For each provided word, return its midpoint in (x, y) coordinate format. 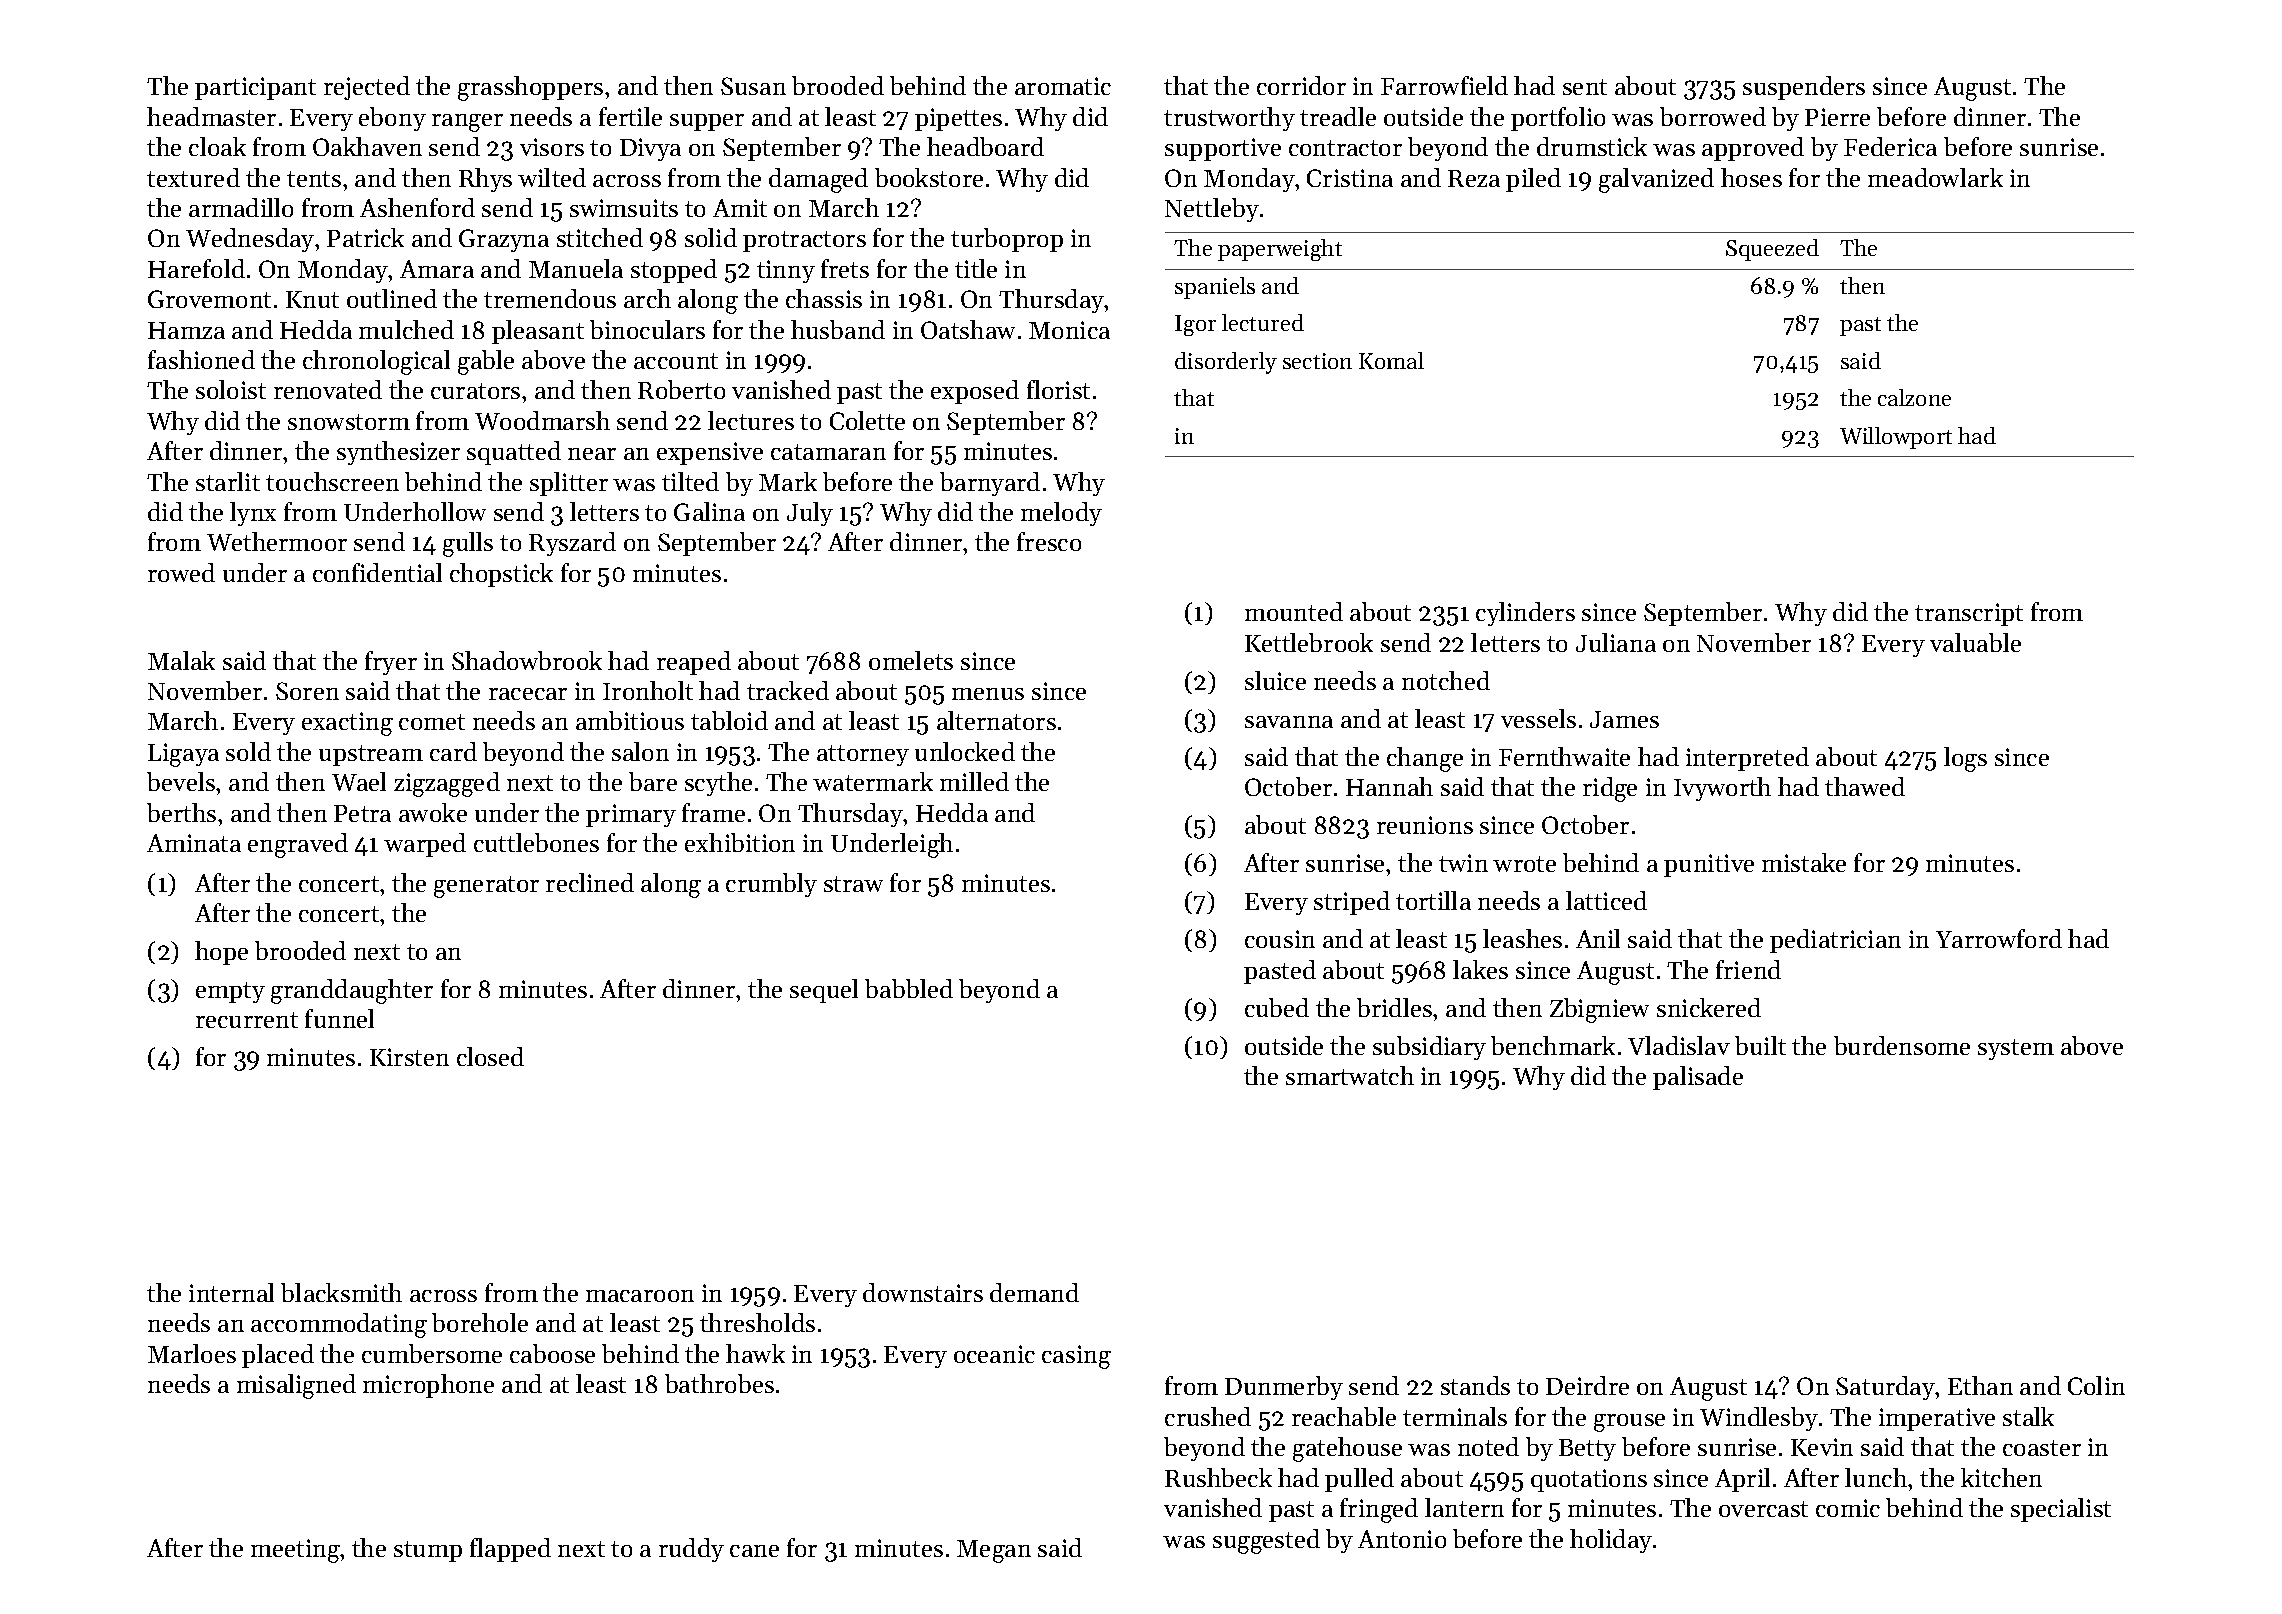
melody (1061, 514)
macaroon (640, 1296)
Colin (2096, 1385)
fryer (391, 663)
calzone (1914, 397)
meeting (295, 1551)
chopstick (501, 575)
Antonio (1402, 1539)
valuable (1975, 642)
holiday (1611, 1541)
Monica (1069, 330)
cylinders (1525, 614)
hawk (755, 1353)
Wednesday (250, 240)
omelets (911, 660)
